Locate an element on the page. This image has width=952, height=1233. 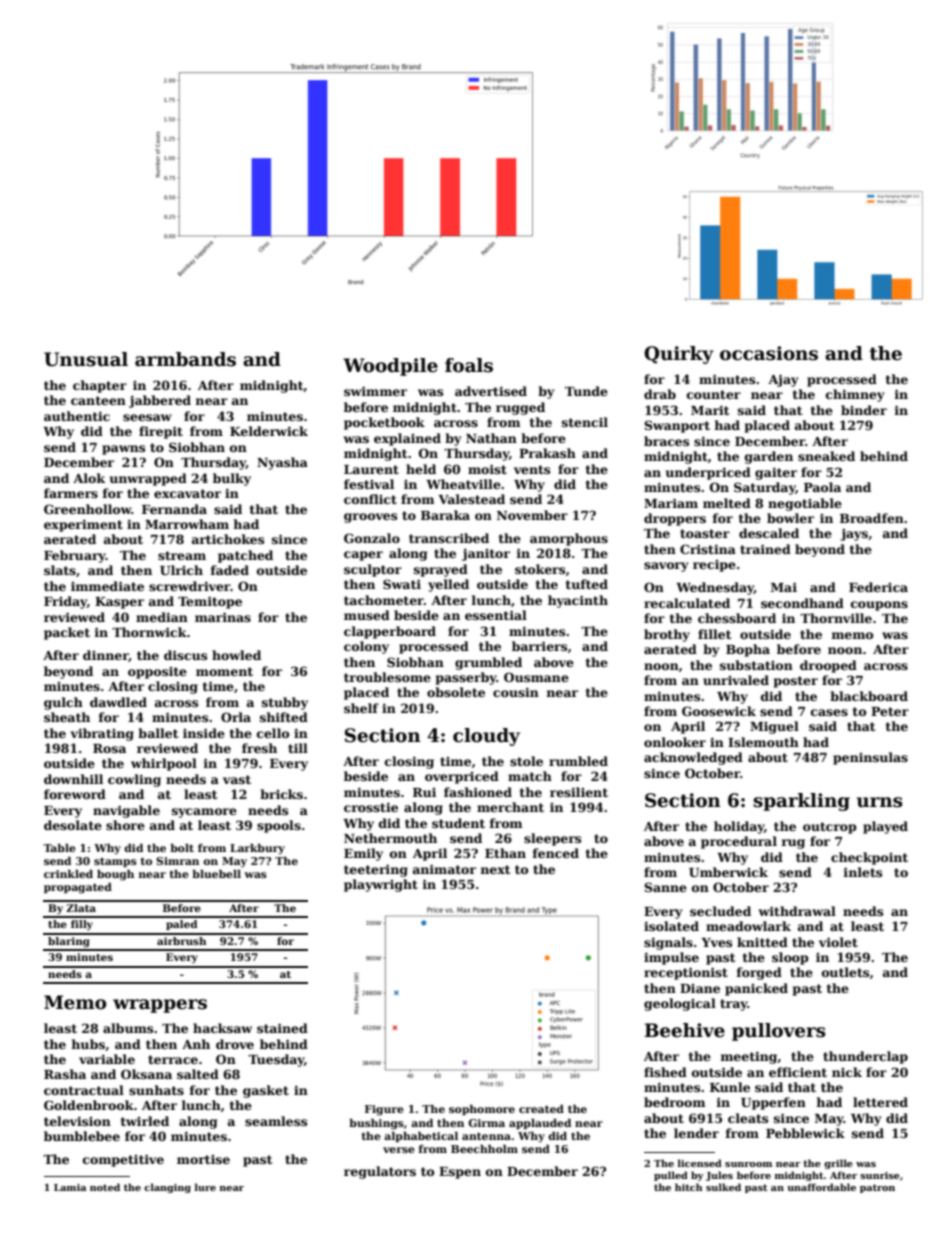
teetering is located at coordinates (376, 870).
